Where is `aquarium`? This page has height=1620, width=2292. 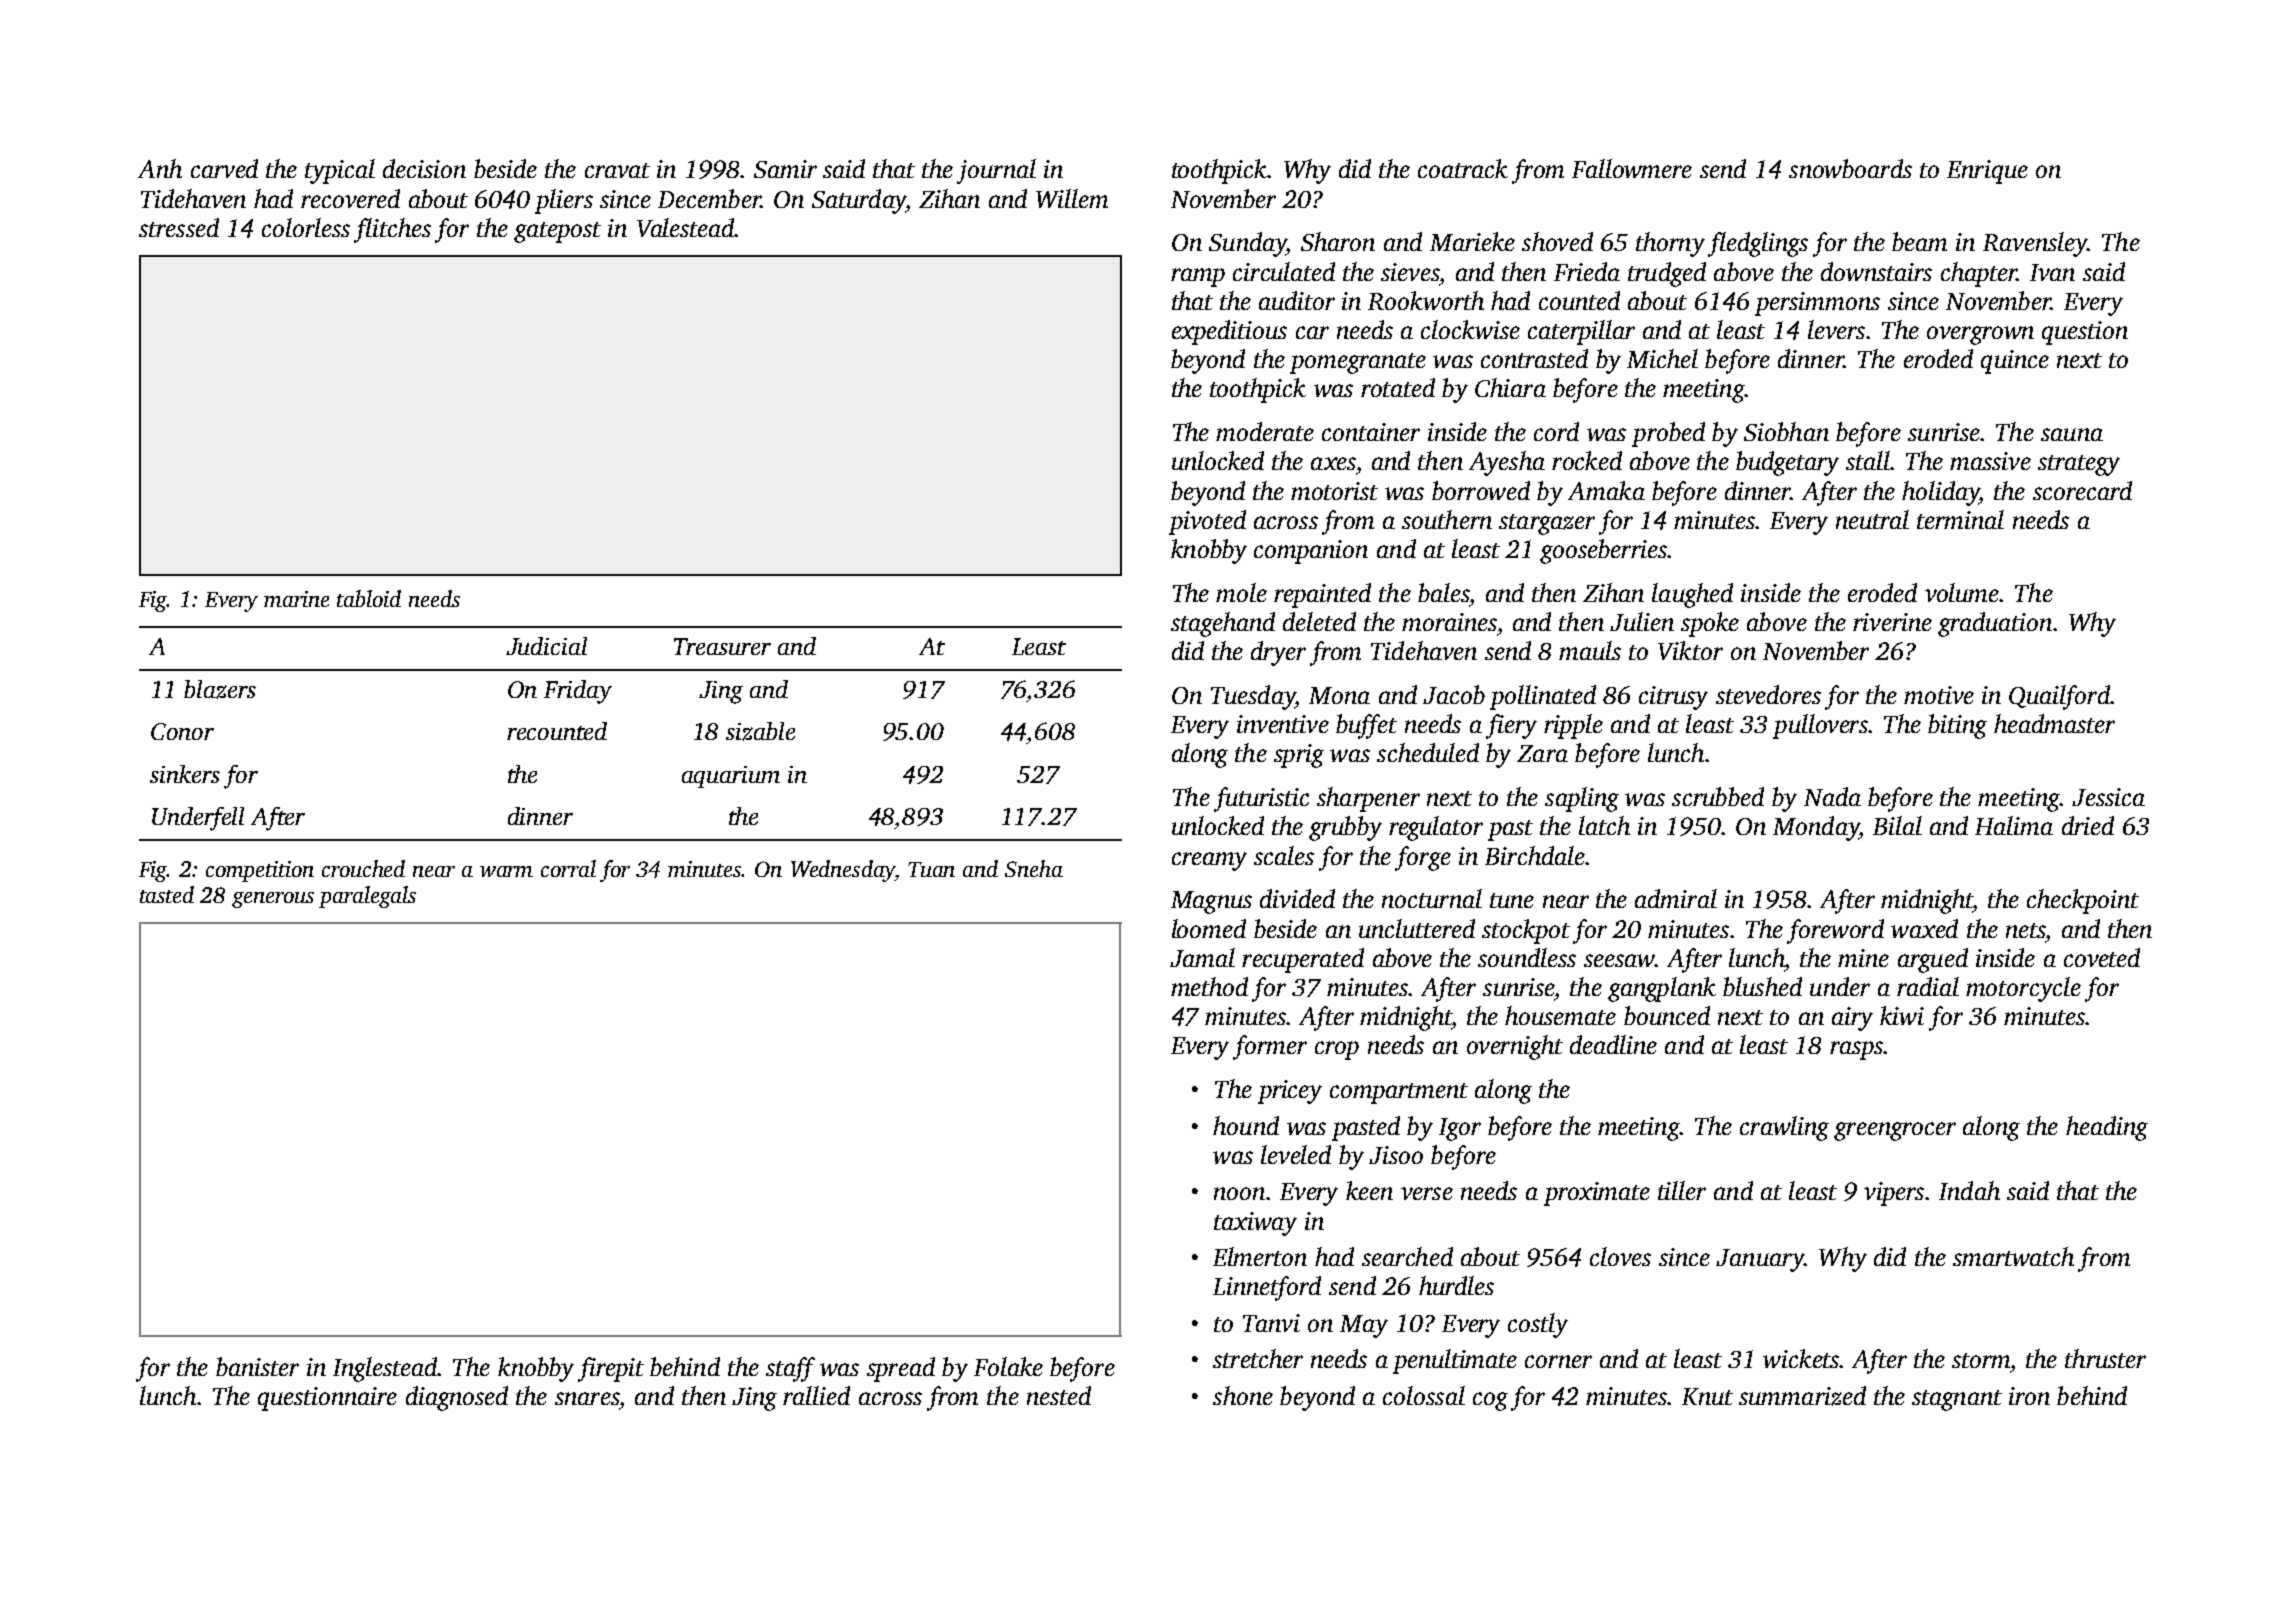
aquarium is located at coordinates (731, 777).
